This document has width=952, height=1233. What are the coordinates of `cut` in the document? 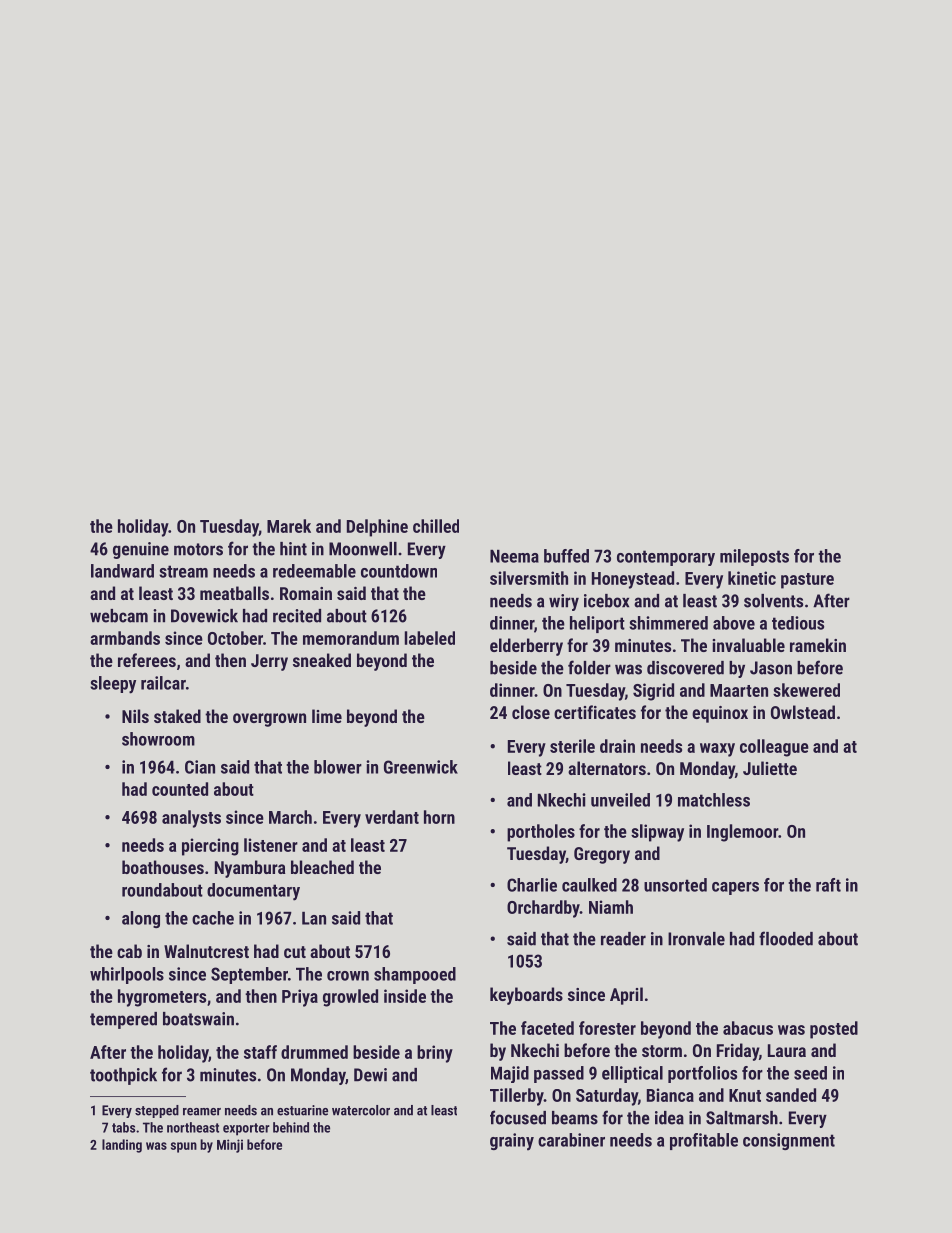 It's located at (295, 952).
